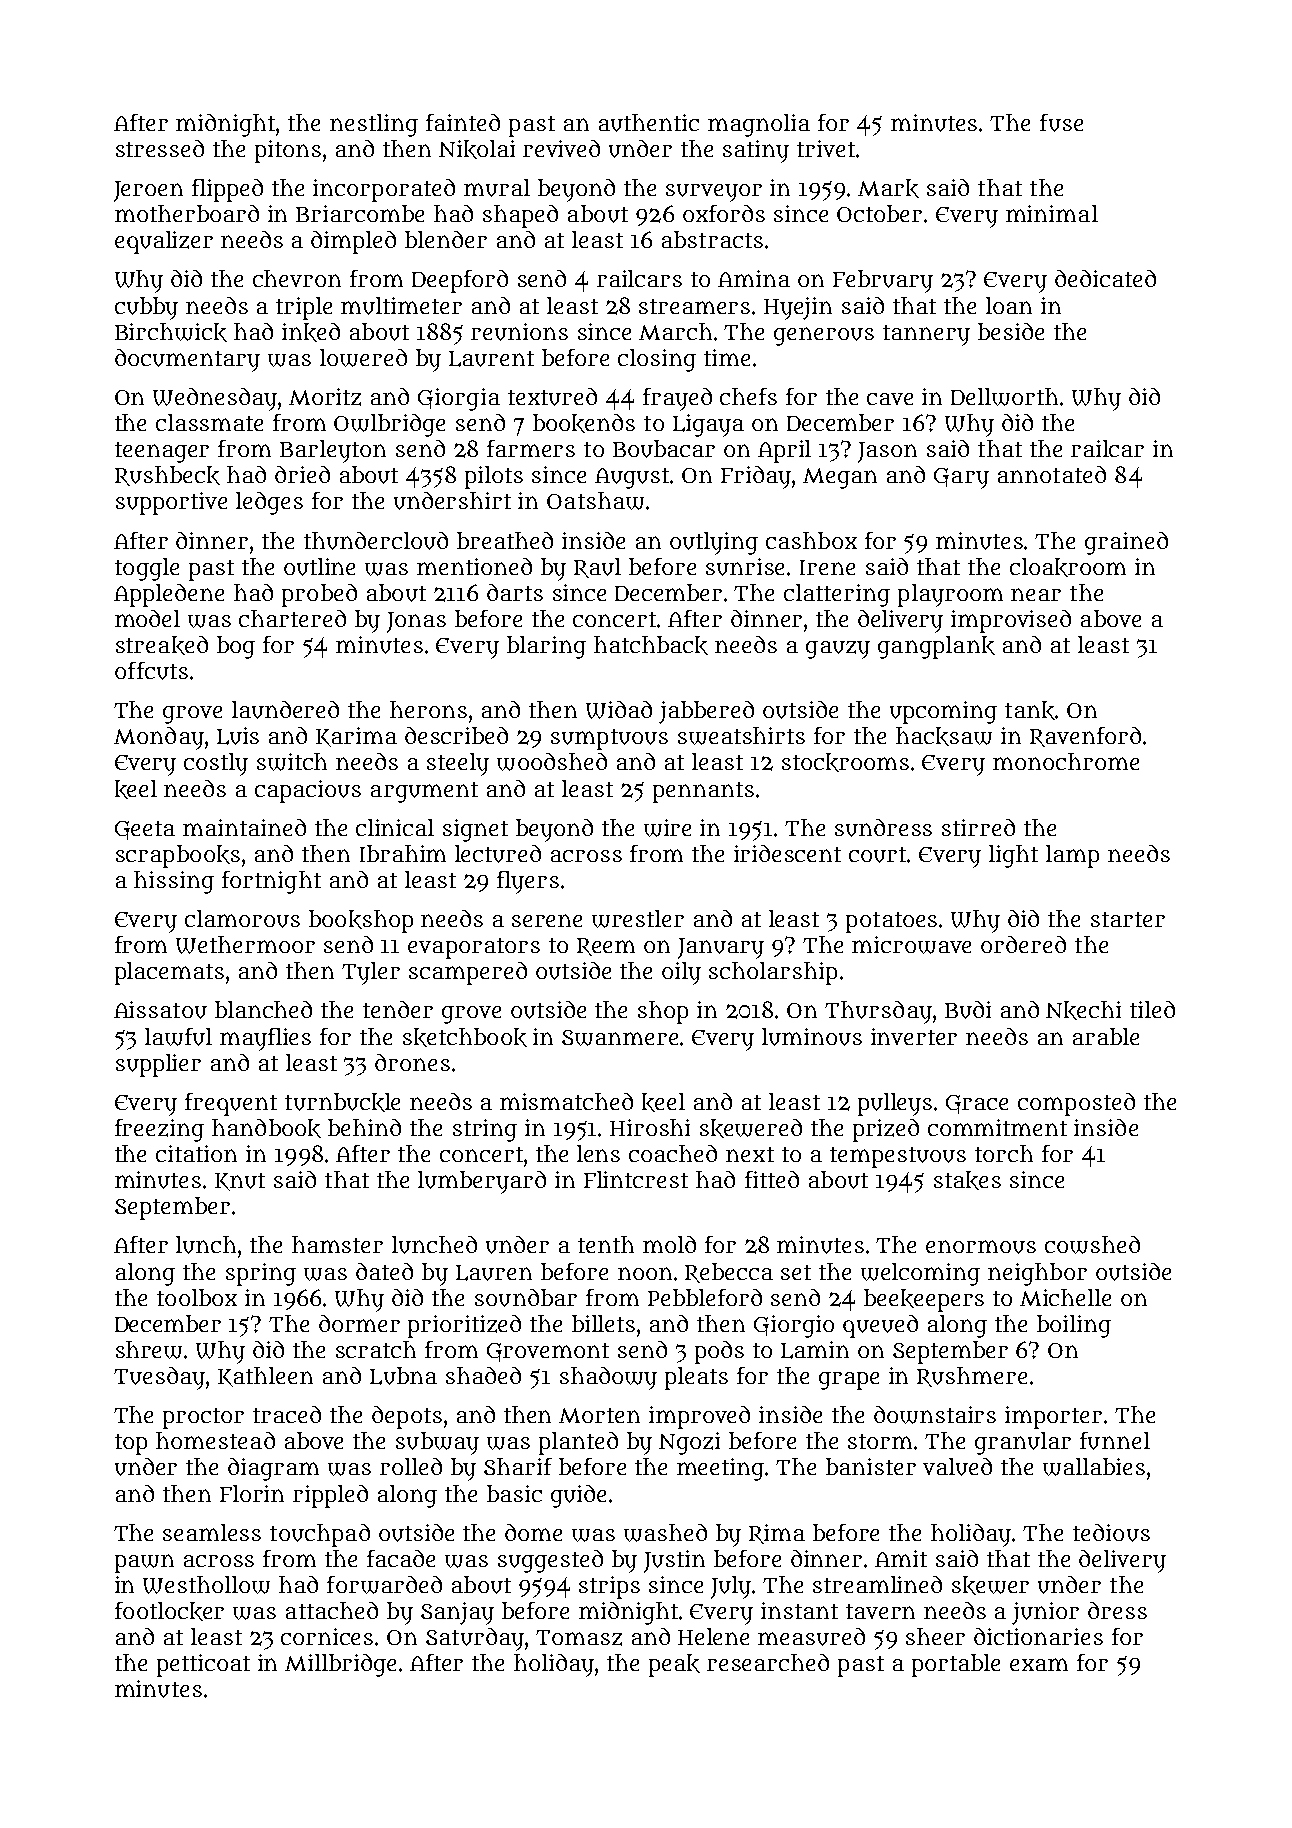 The image size is (1292, 1828). I want to click on banister, so click(871, 1466).
